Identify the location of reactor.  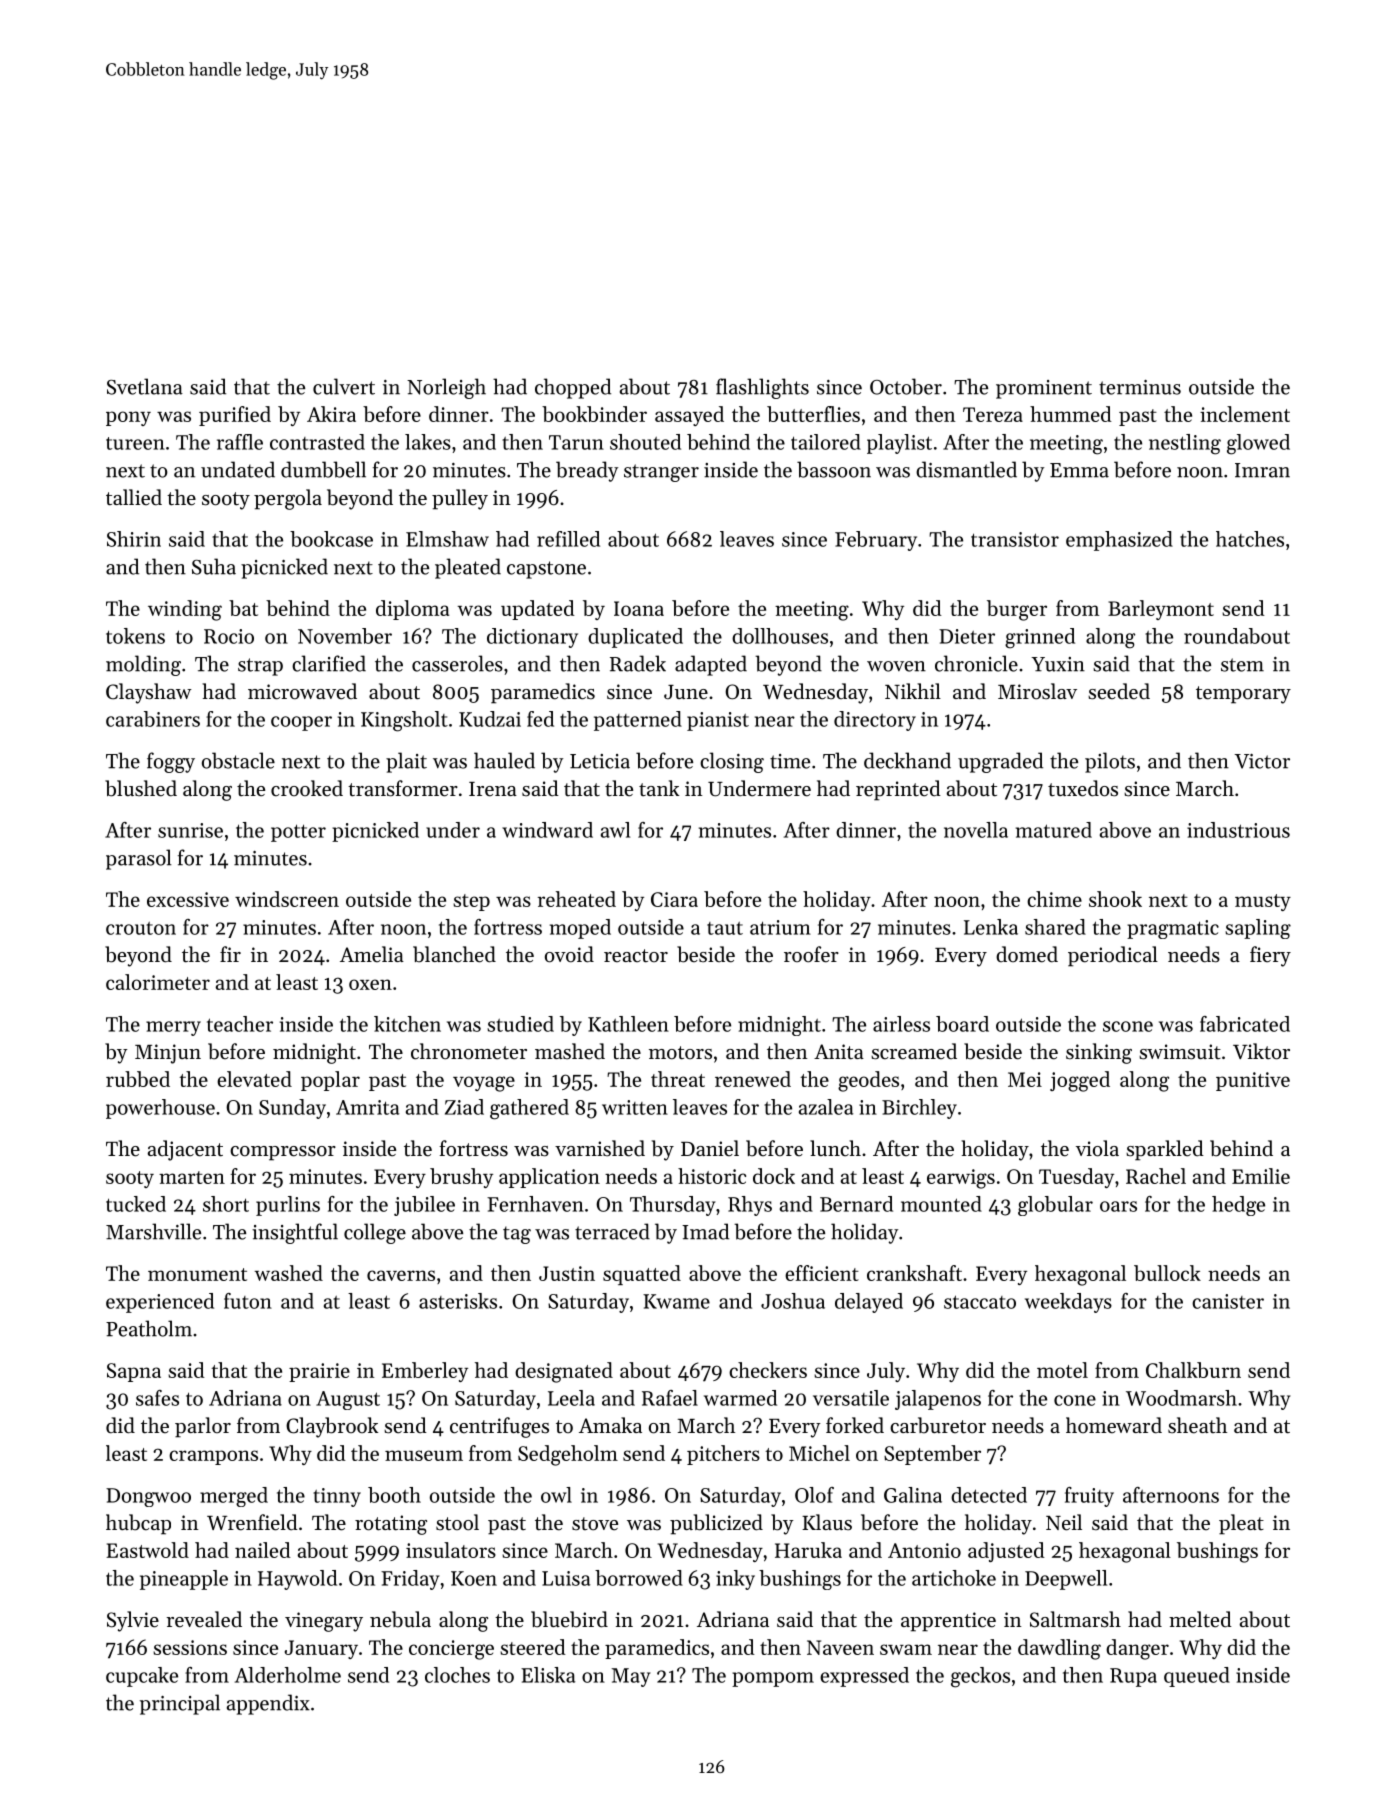
(636, 956).
